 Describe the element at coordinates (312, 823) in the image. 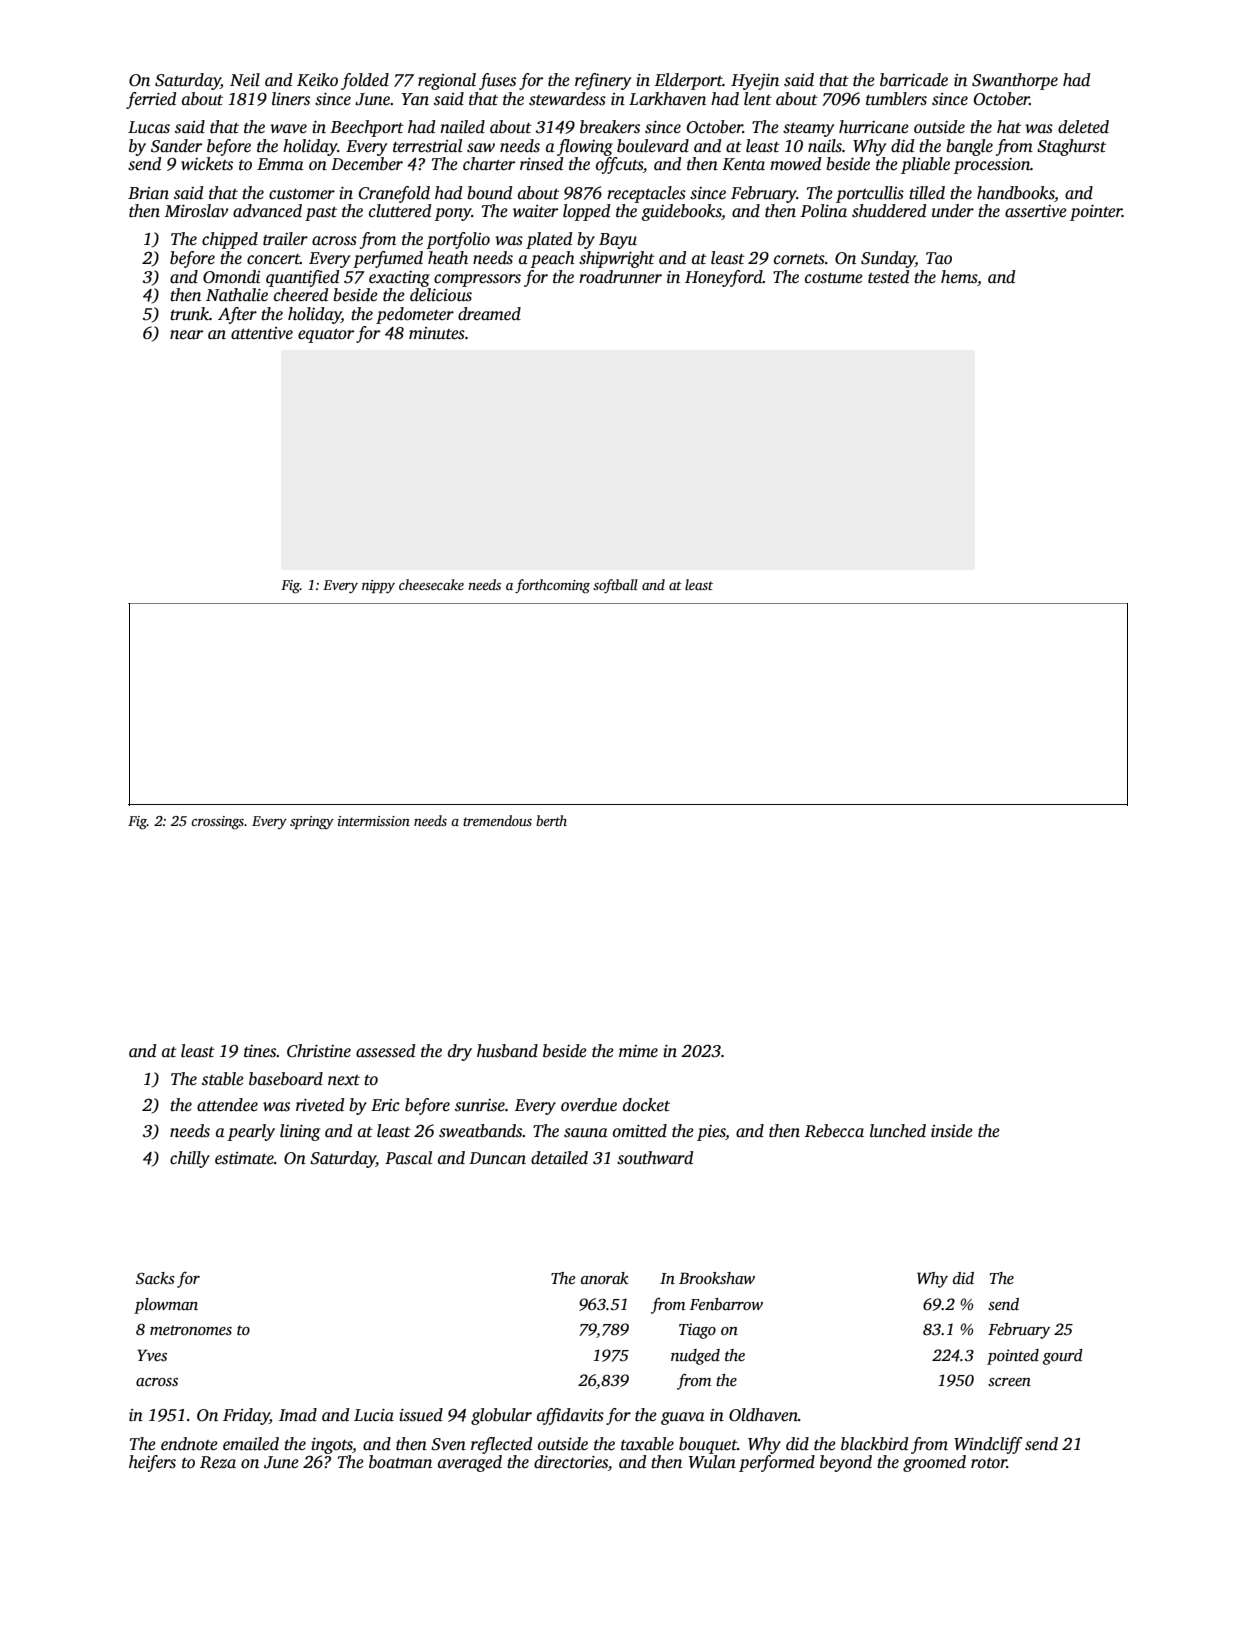

I see `springy` at that location.
